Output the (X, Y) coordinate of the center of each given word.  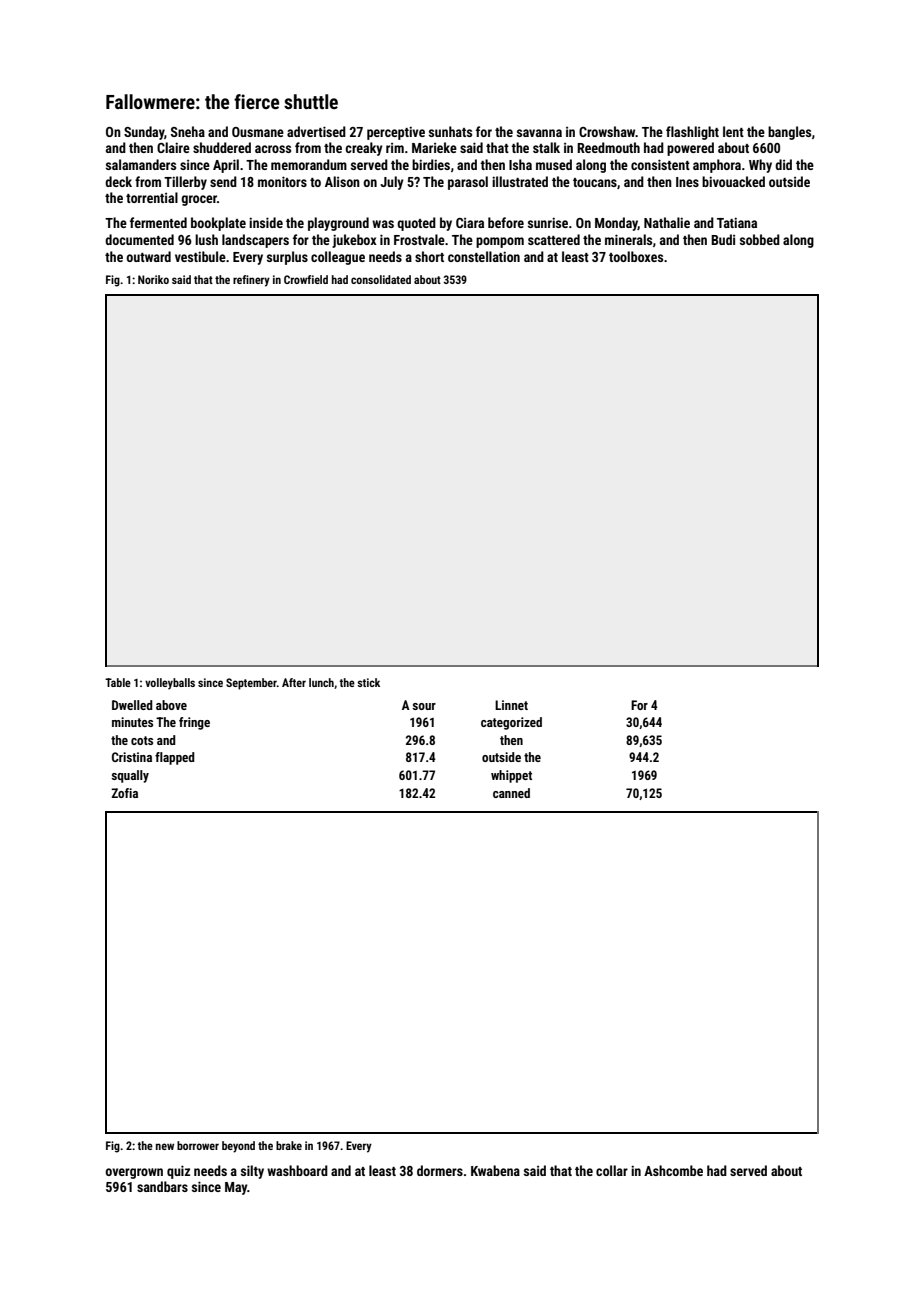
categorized (511, 723)
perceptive (396, 133)
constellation (484, 256)
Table (118, 682)
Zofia (124, 793)
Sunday (144, 133)
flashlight (692, 133)
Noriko (153, 279)
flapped (175, 758)
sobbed (760, 239)
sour (424, 706)
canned (511, 793)
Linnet (511, 705)
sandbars (162, 1186)
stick (368, 682)
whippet (511, 776)
